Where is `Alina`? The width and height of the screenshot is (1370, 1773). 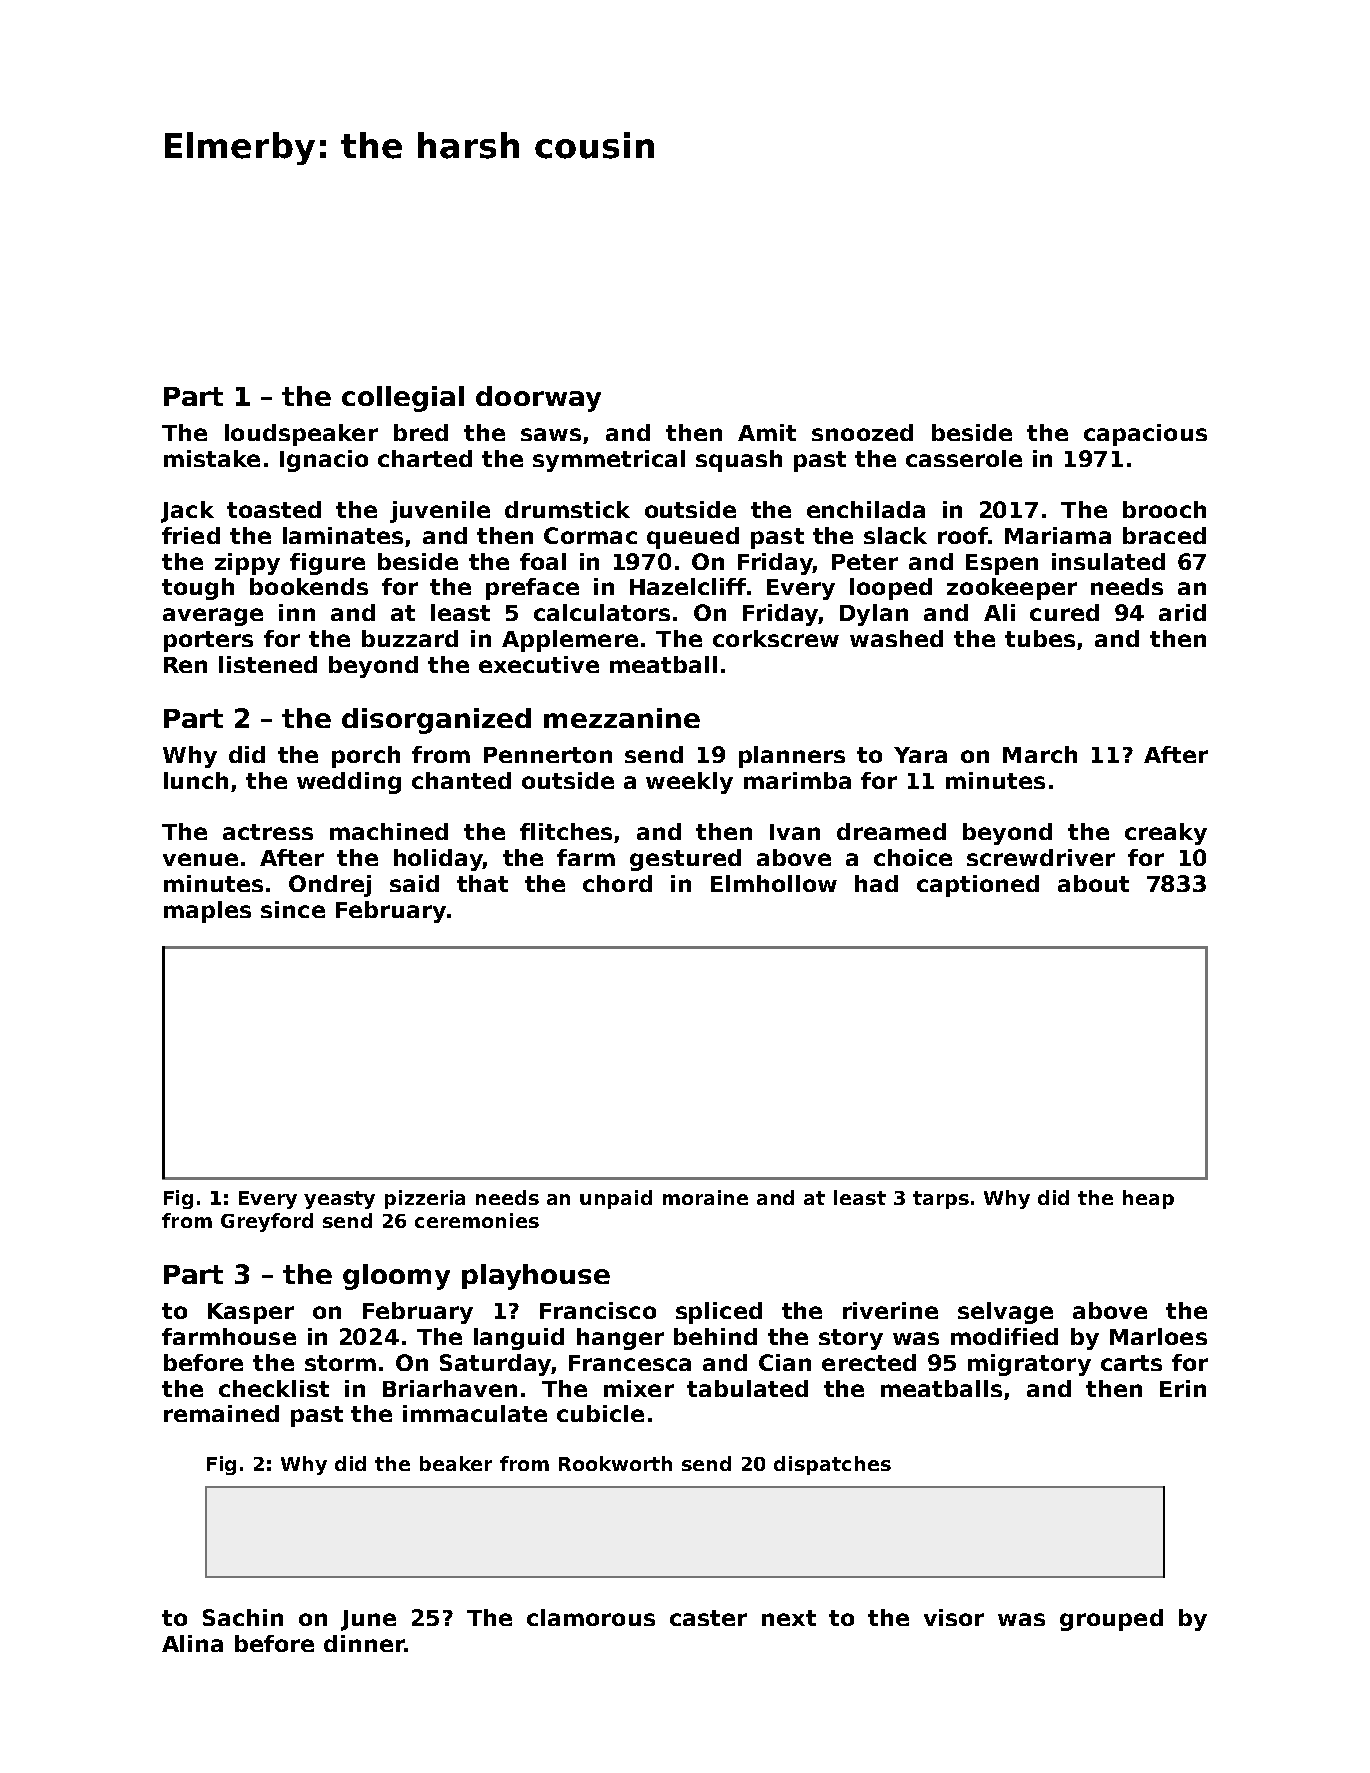 Alina is located at coordinates (192, 1643).
